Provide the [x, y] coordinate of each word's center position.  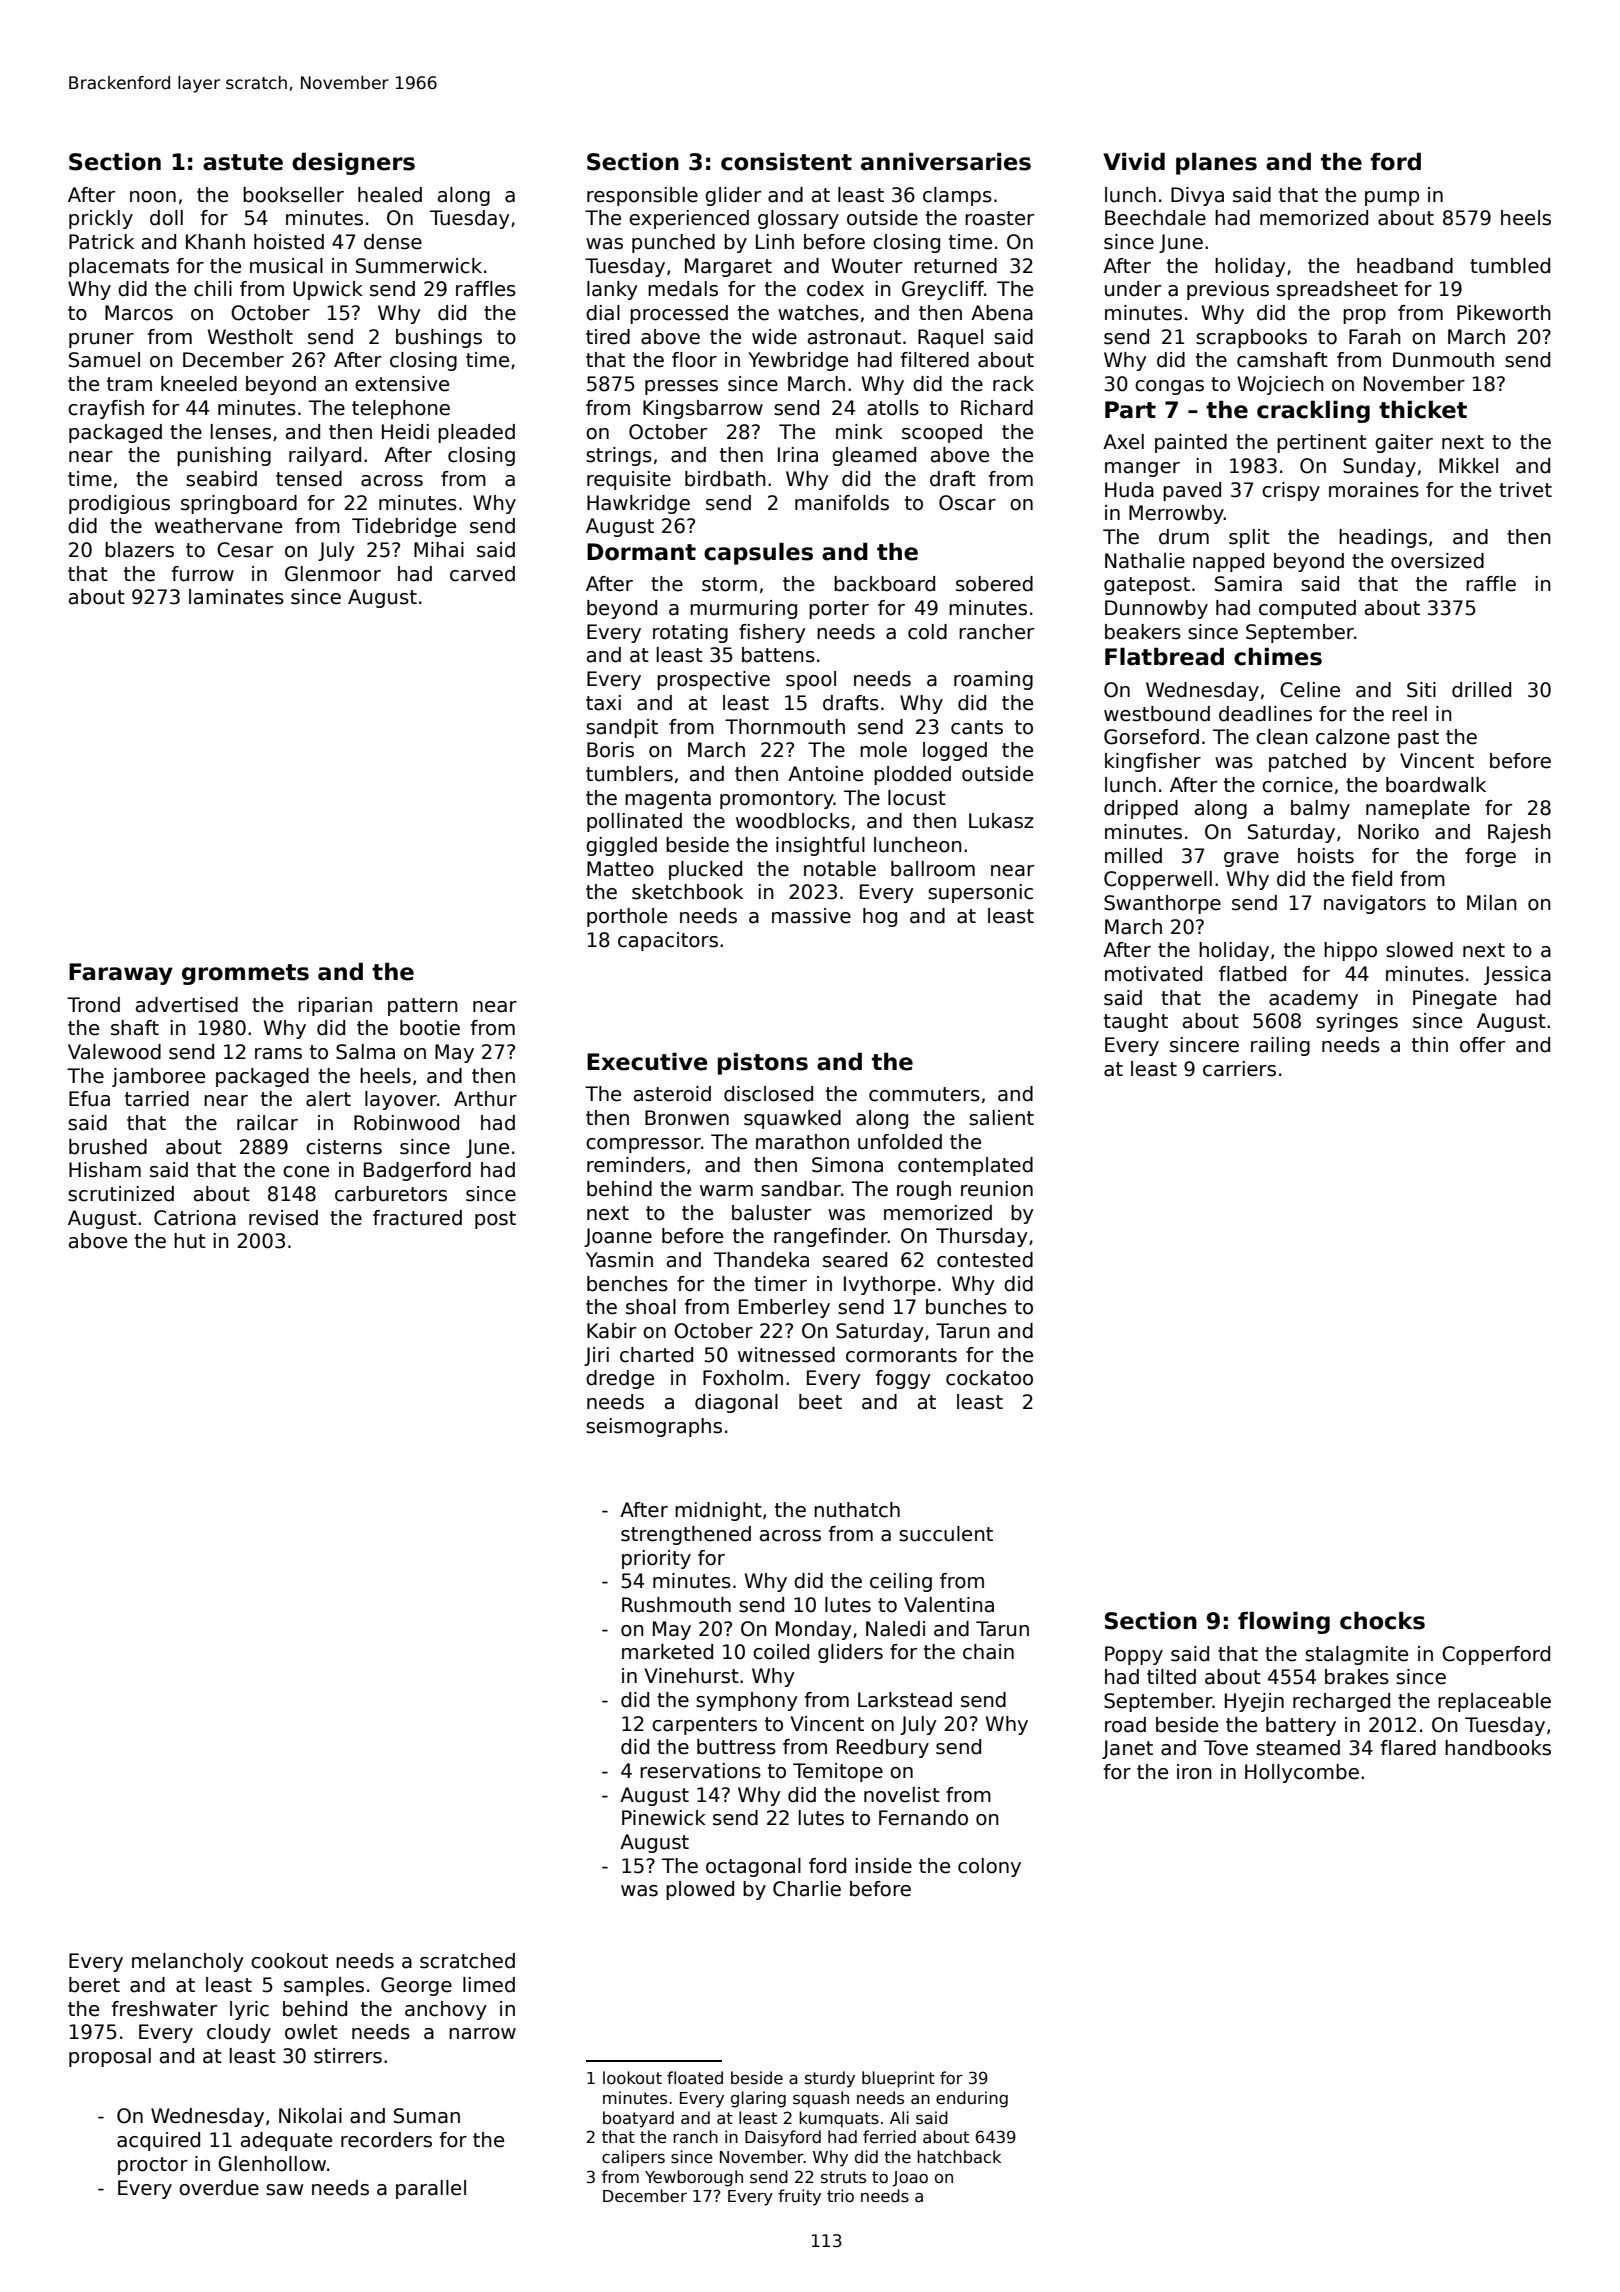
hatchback [959, 2157]
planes [1216, 163]
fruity [799, 2197]
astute [243, 162]
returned [955, 266]
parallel [431, 2189]
